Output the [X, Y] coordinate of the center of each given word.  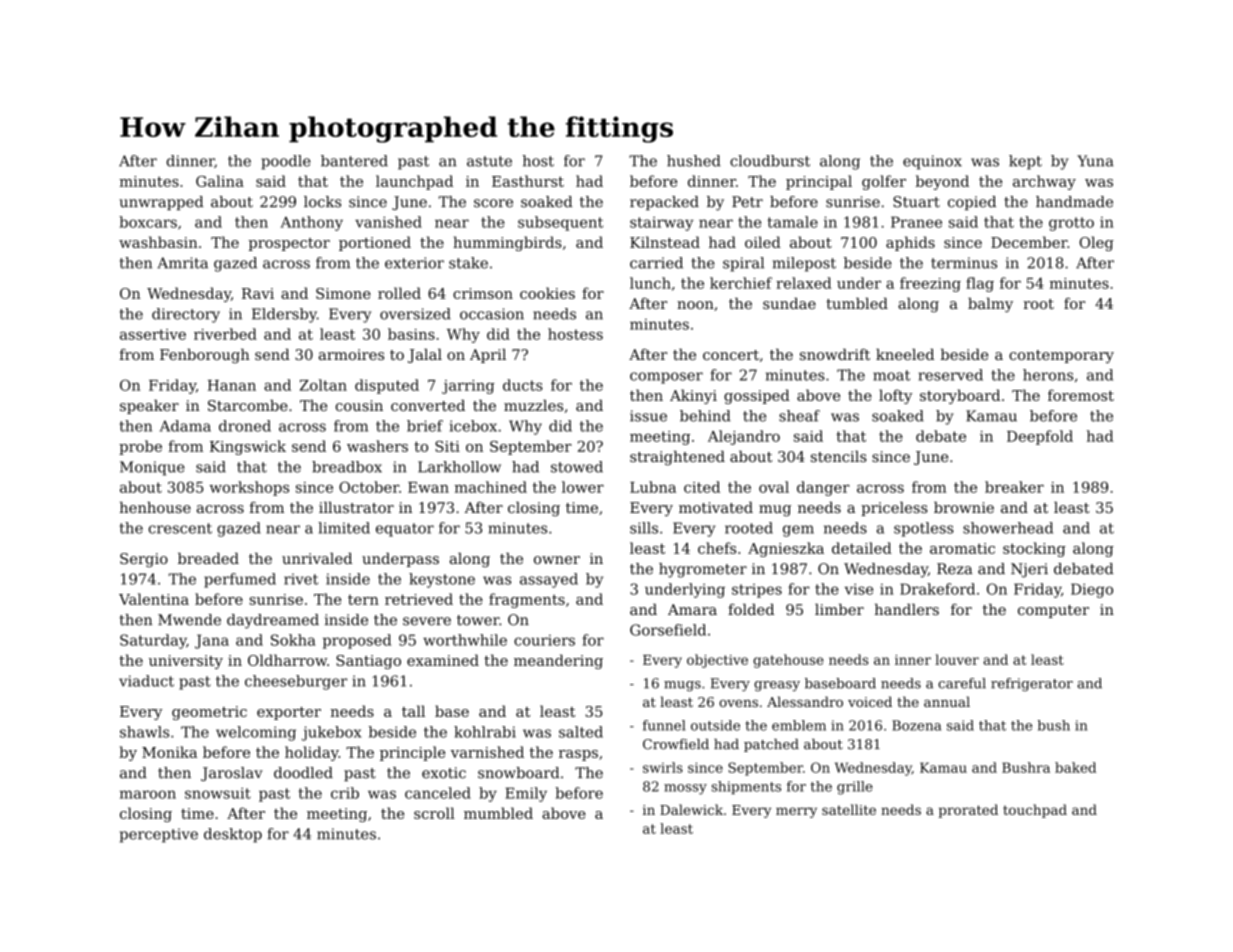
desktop [233, 835]
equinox [932, 162]
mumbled [498, 813]
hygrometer [703, 570]
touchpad [1035, 811]
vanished [388, 222]
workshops [249, 488]
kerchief [741, 283]
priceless [894, 509]
